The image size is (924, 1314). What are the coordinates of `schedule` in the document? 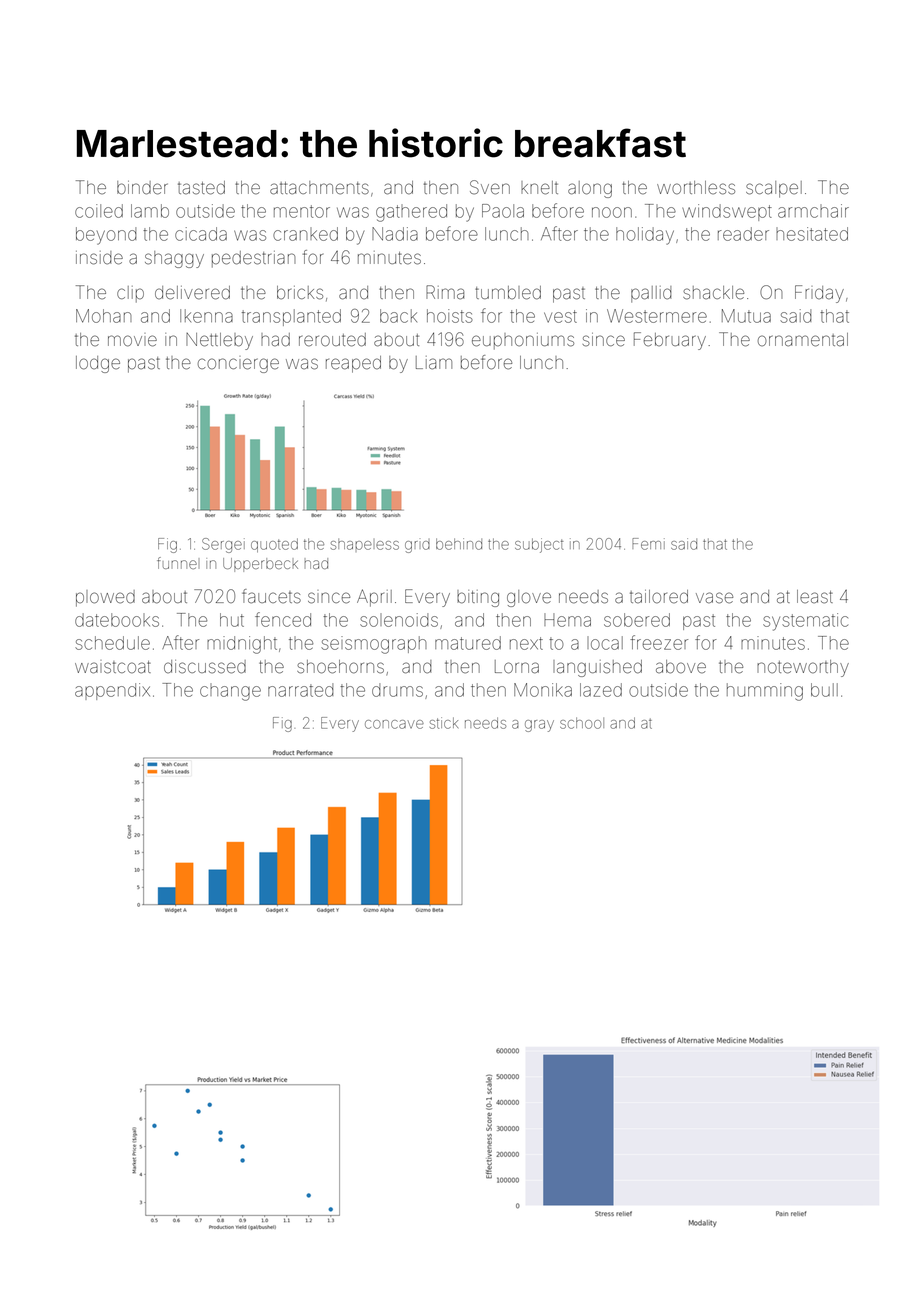 It's located at (112, 643).
